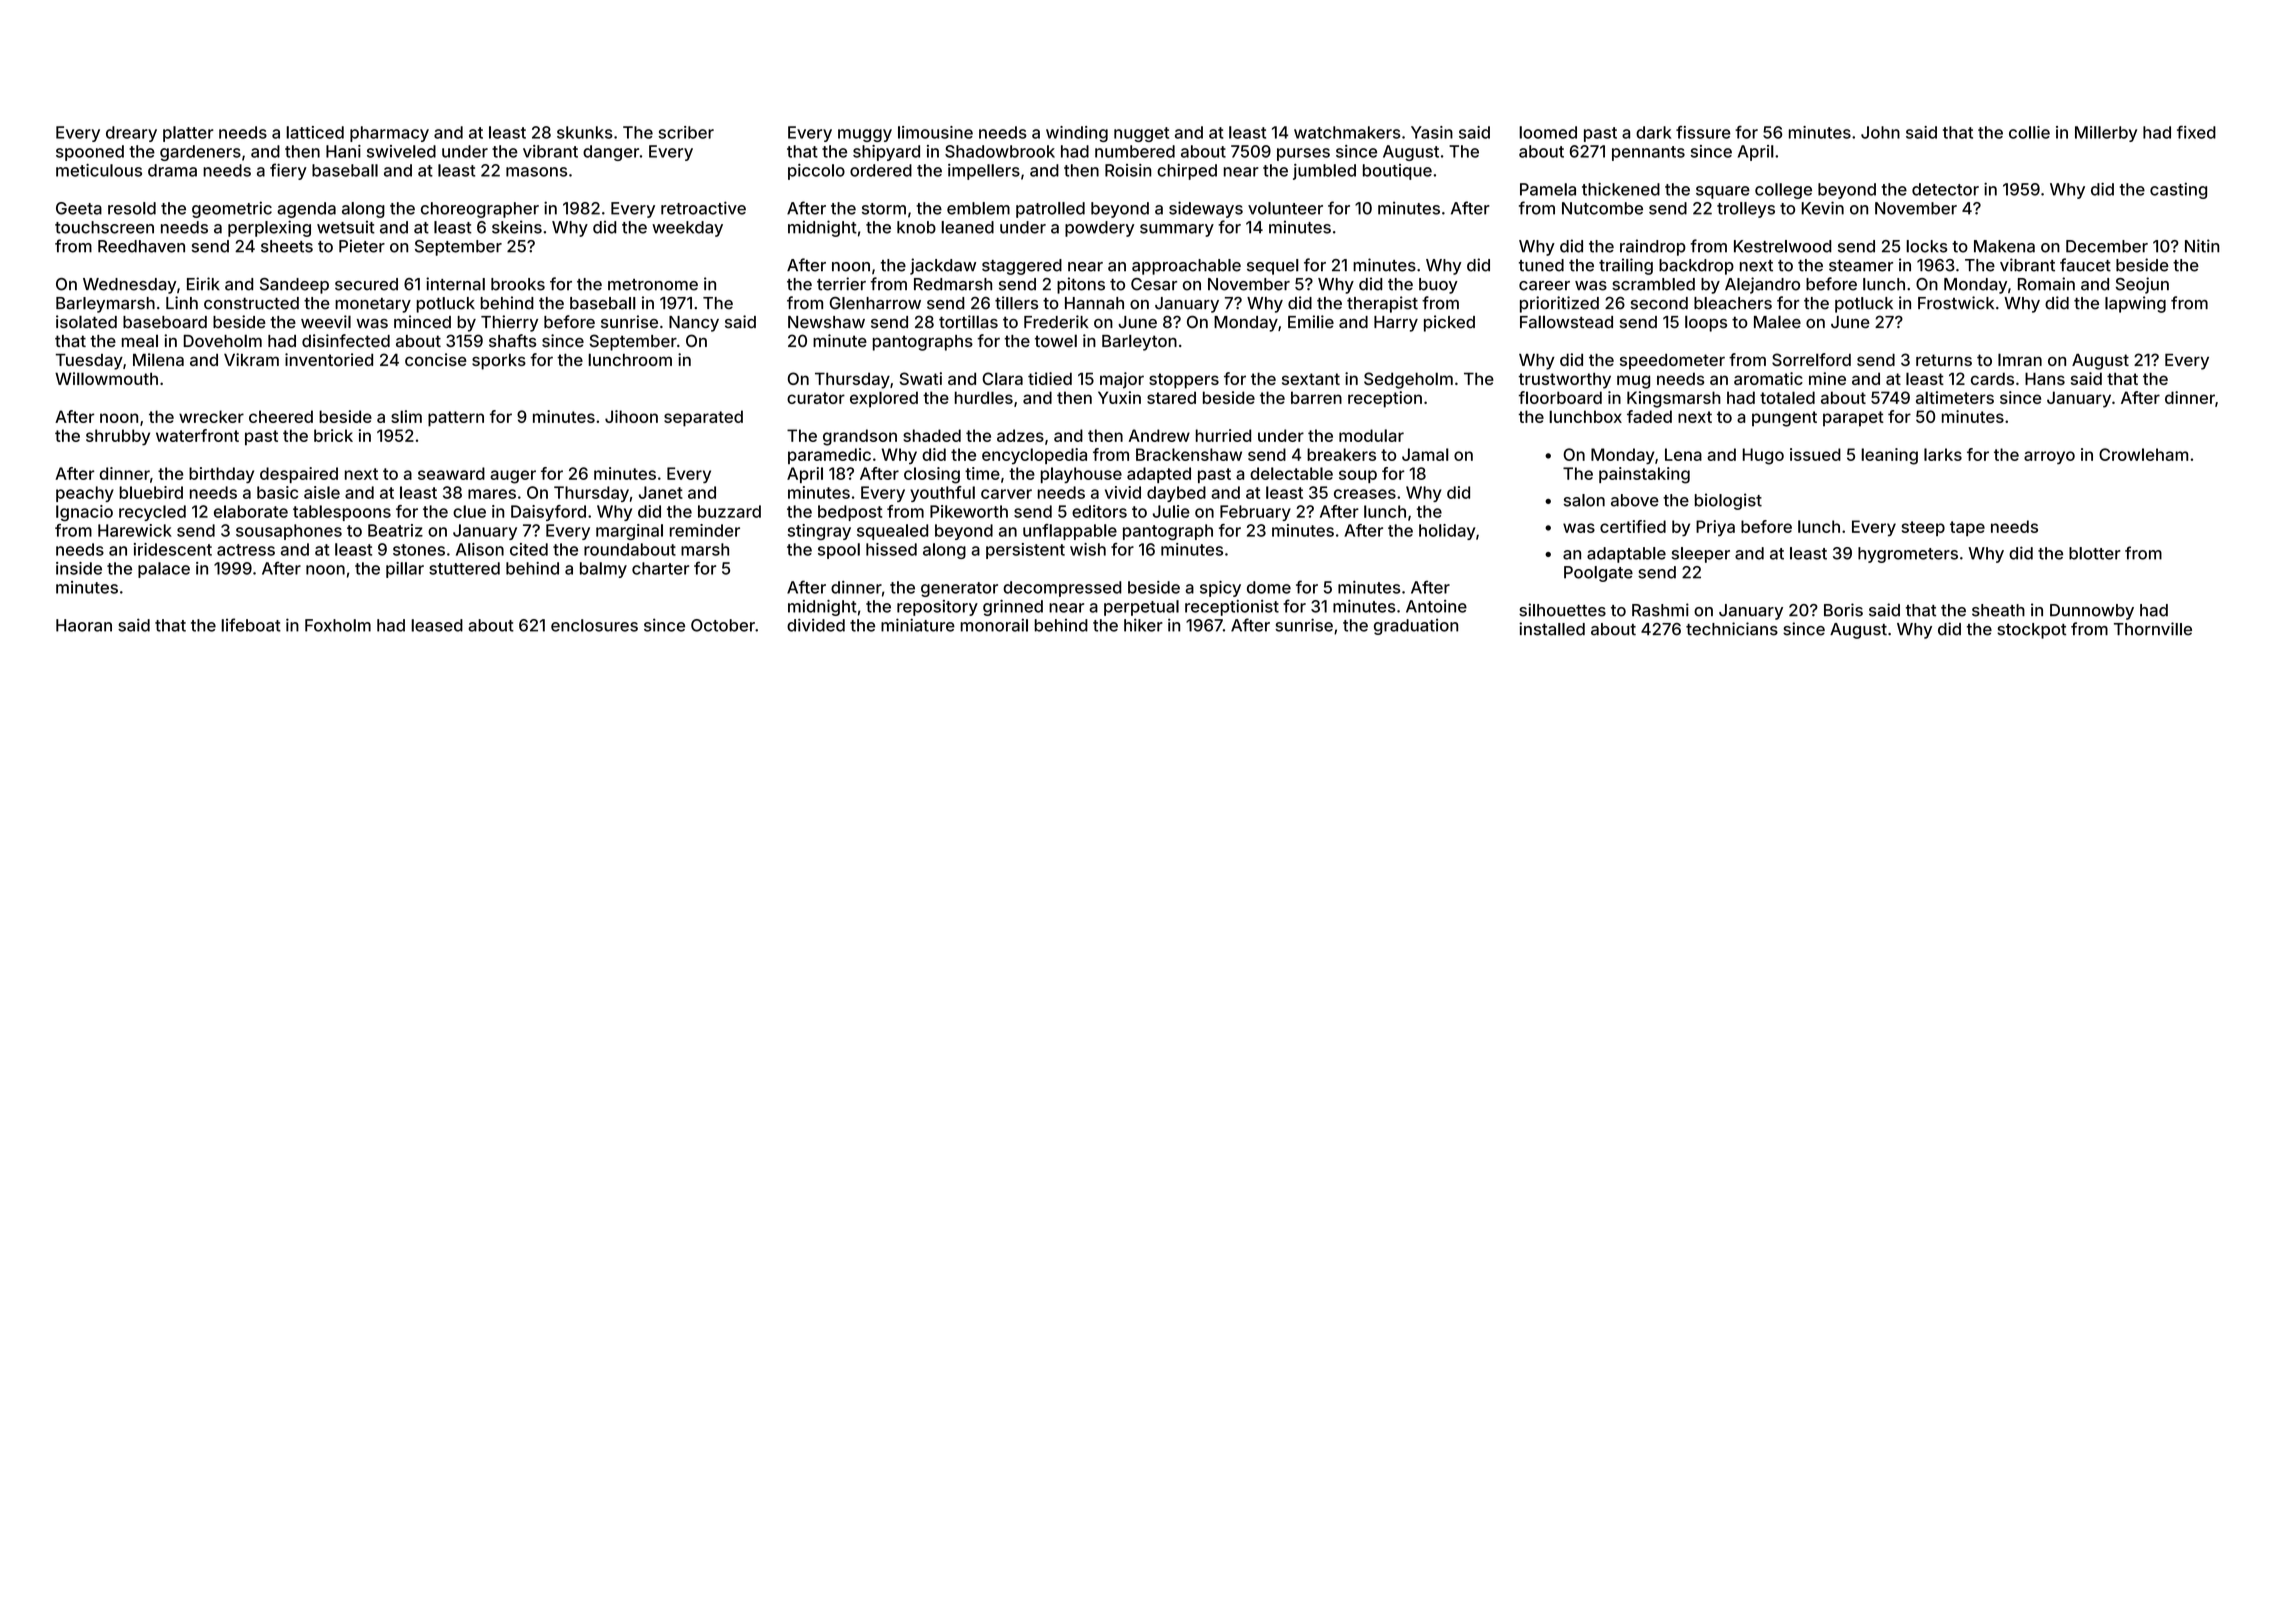 The width and height of the document is (2282, 1614). Describe the element at coordinates (1396, 324) in the document. I see `Harry` at that location.
